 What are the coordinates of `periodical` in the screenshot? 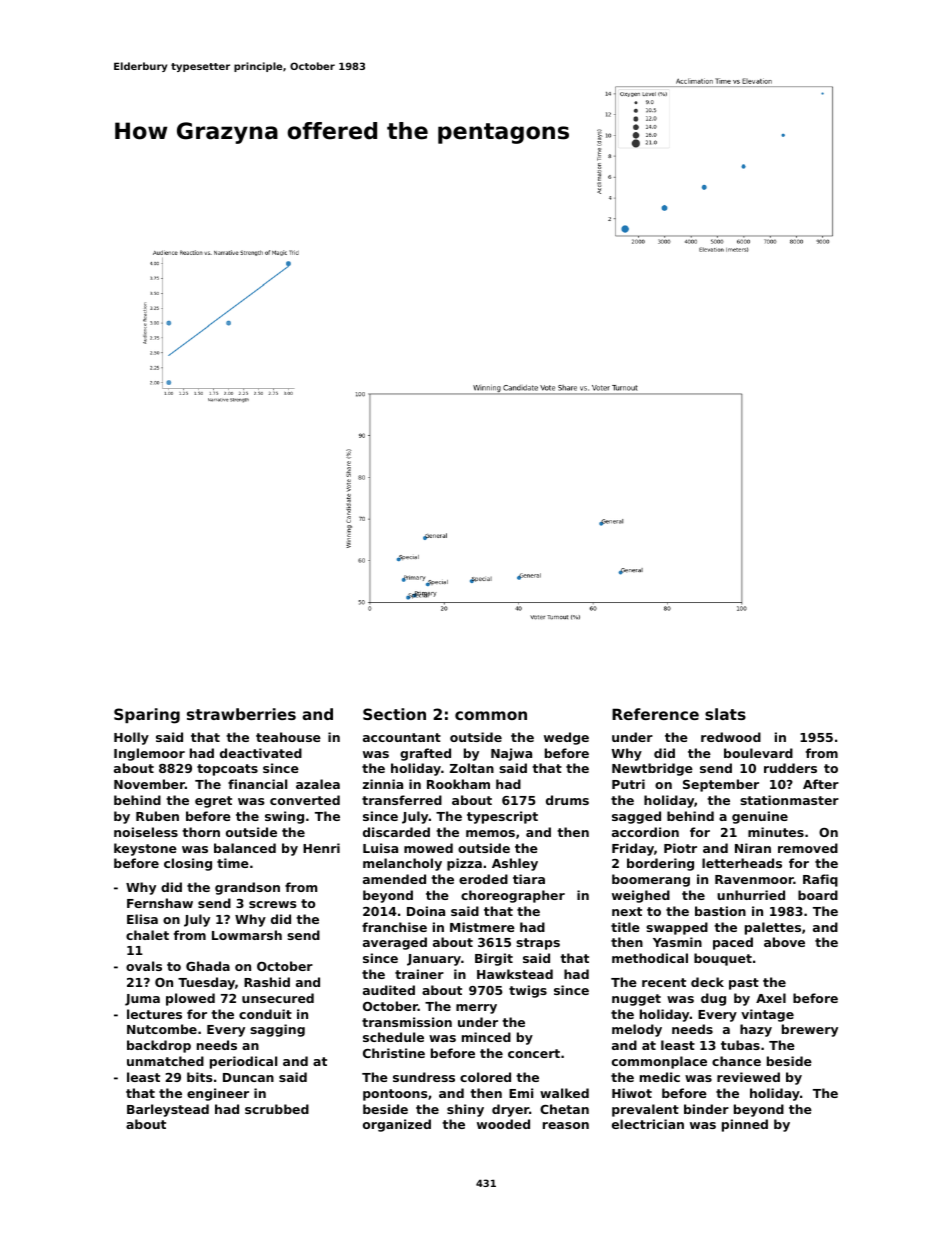 It's located at (243, 1062).
